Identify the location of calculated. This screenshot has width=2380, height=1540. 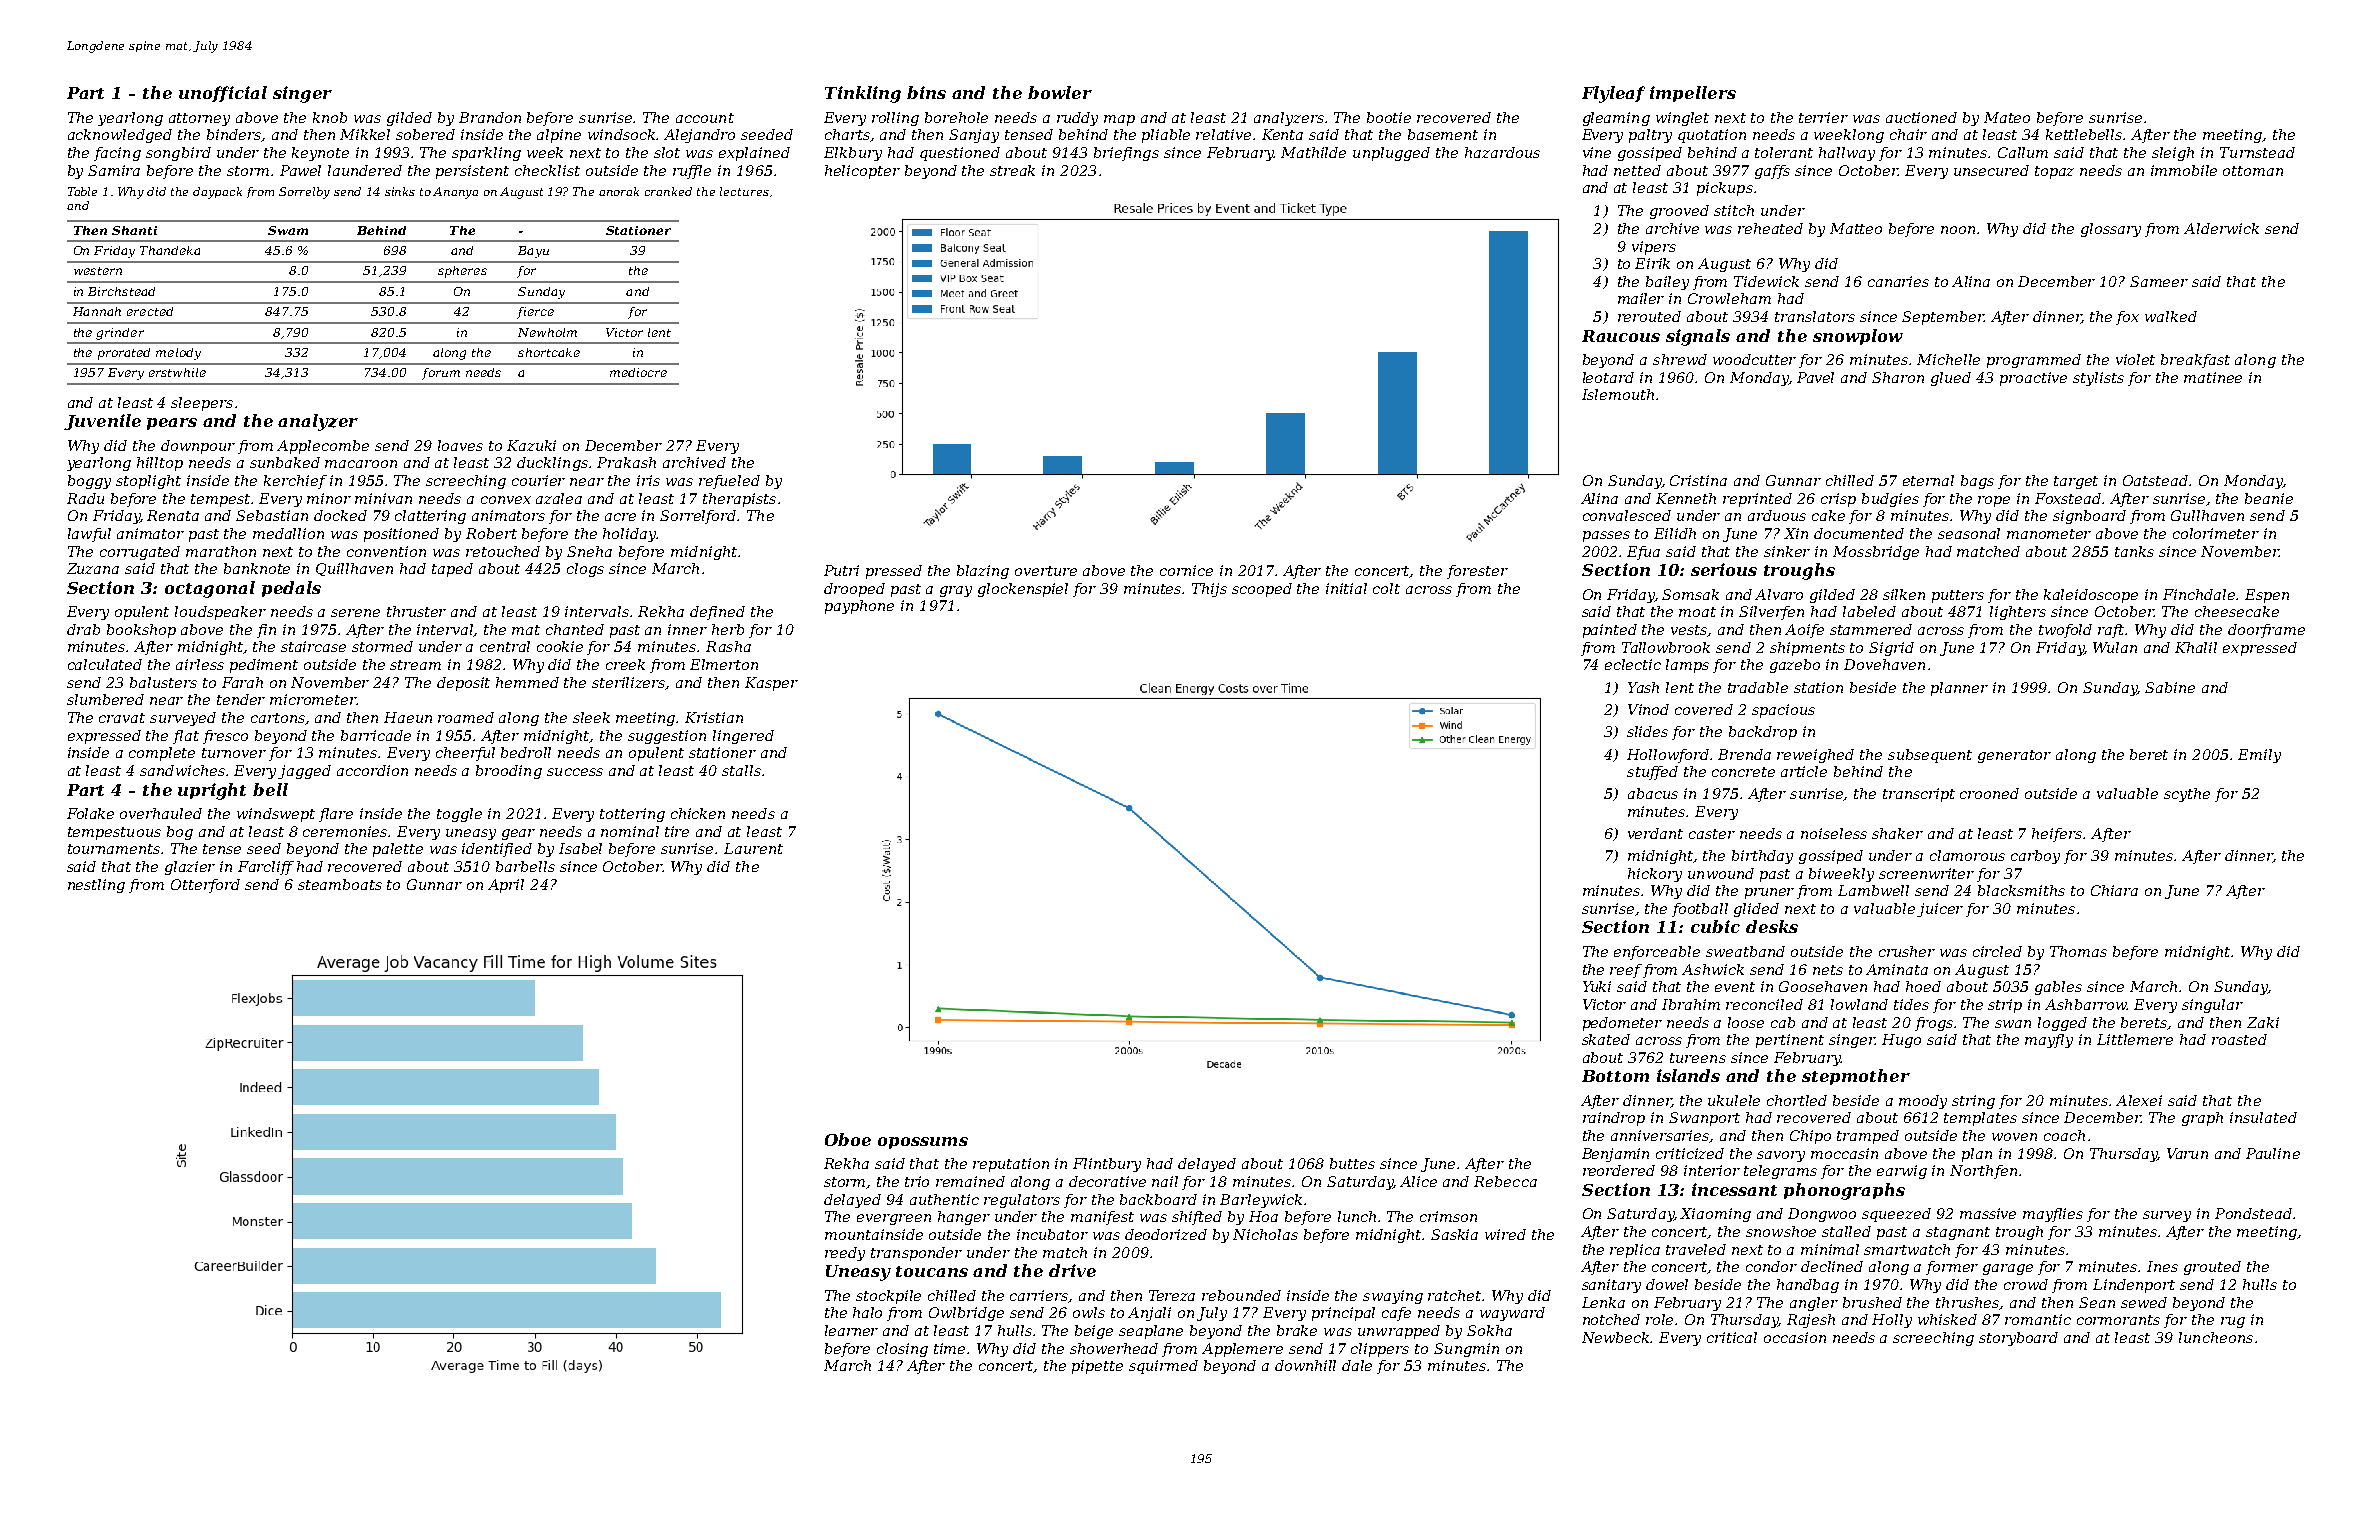
(105, 664).
